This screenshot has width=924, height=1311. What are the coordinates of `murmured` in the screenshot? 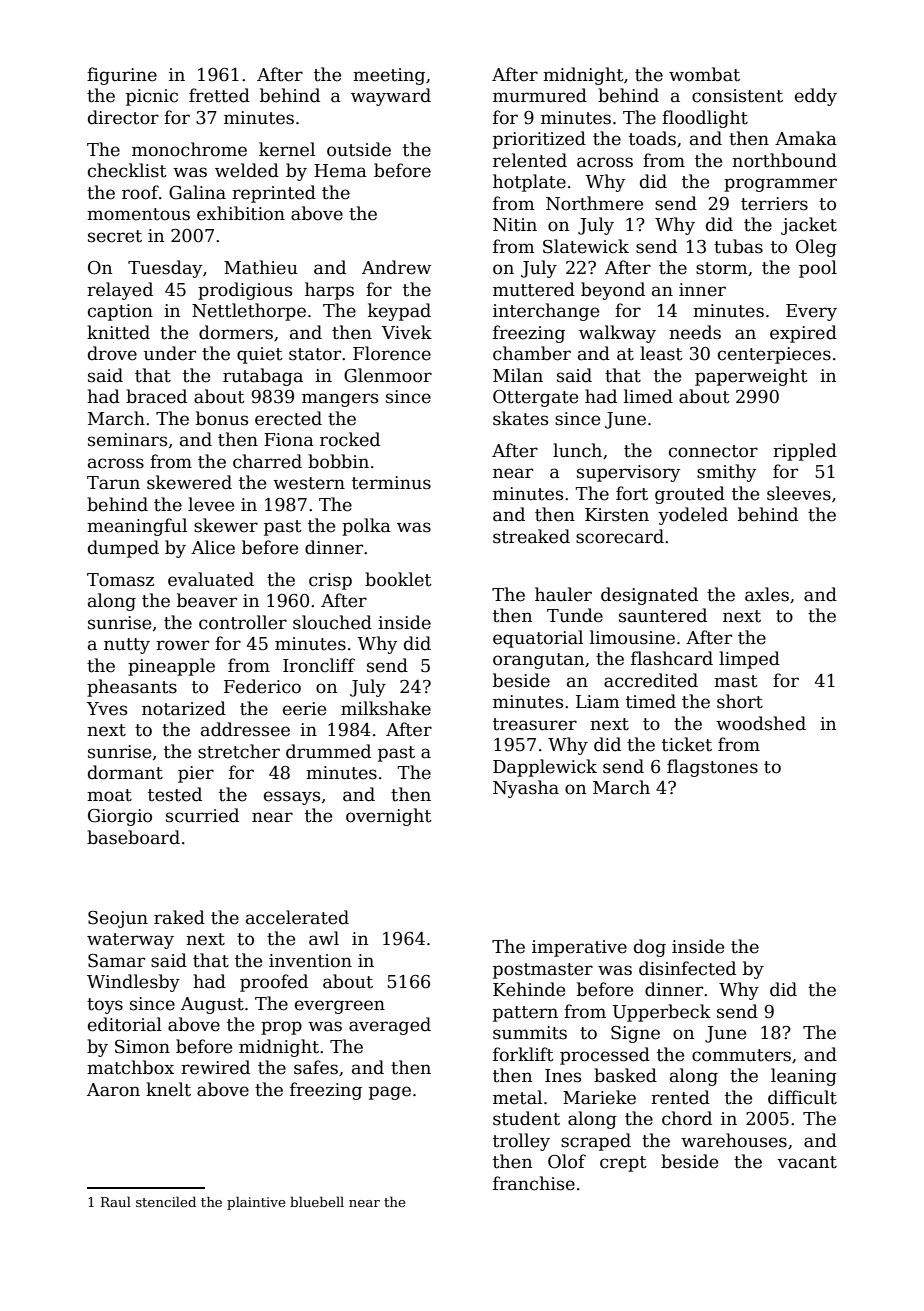 It's located at (540, 95).
